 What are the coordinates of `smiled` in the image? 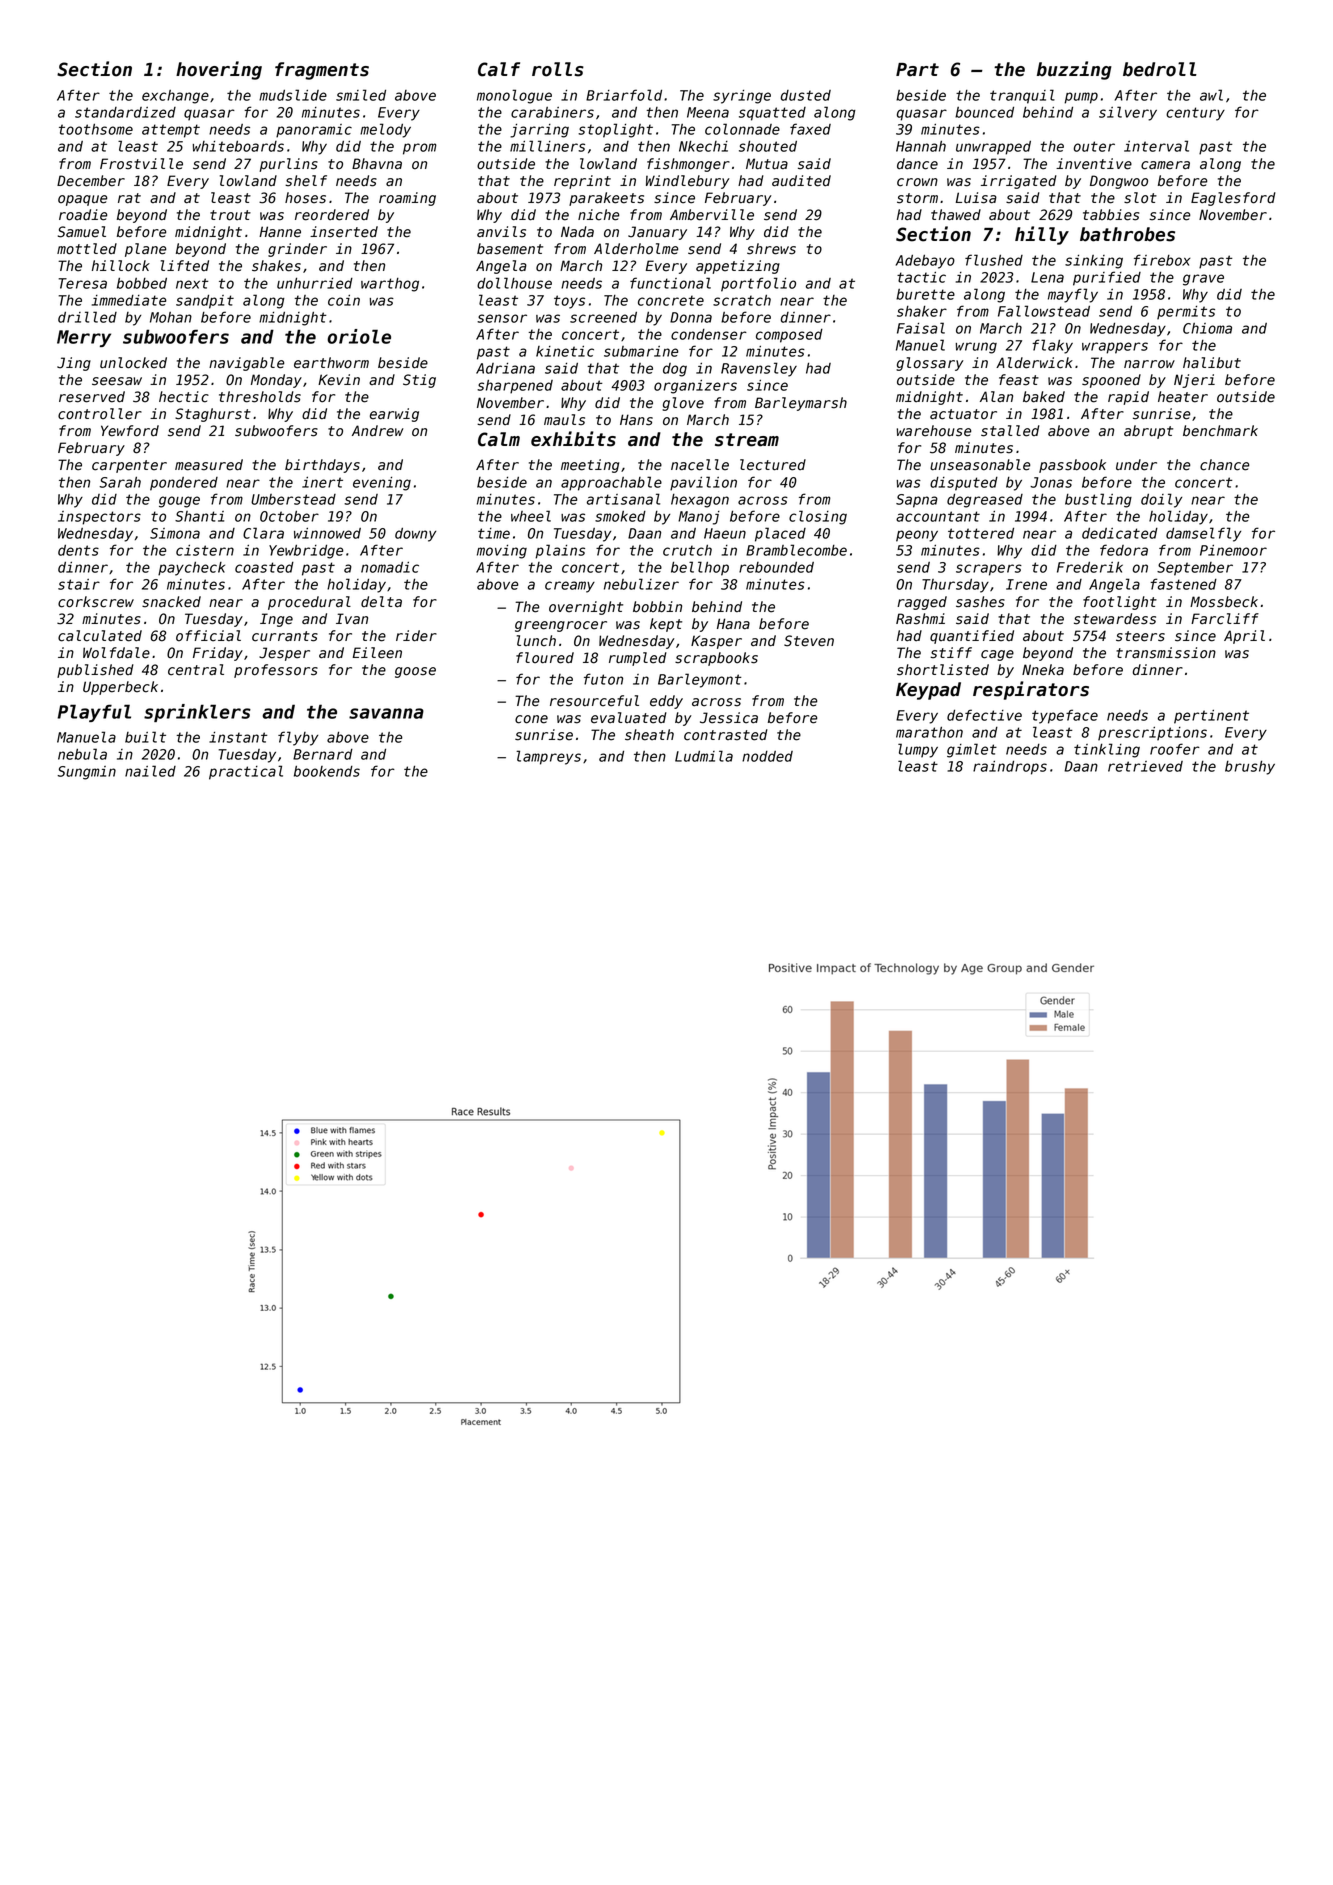 It's located at (361, 95).
